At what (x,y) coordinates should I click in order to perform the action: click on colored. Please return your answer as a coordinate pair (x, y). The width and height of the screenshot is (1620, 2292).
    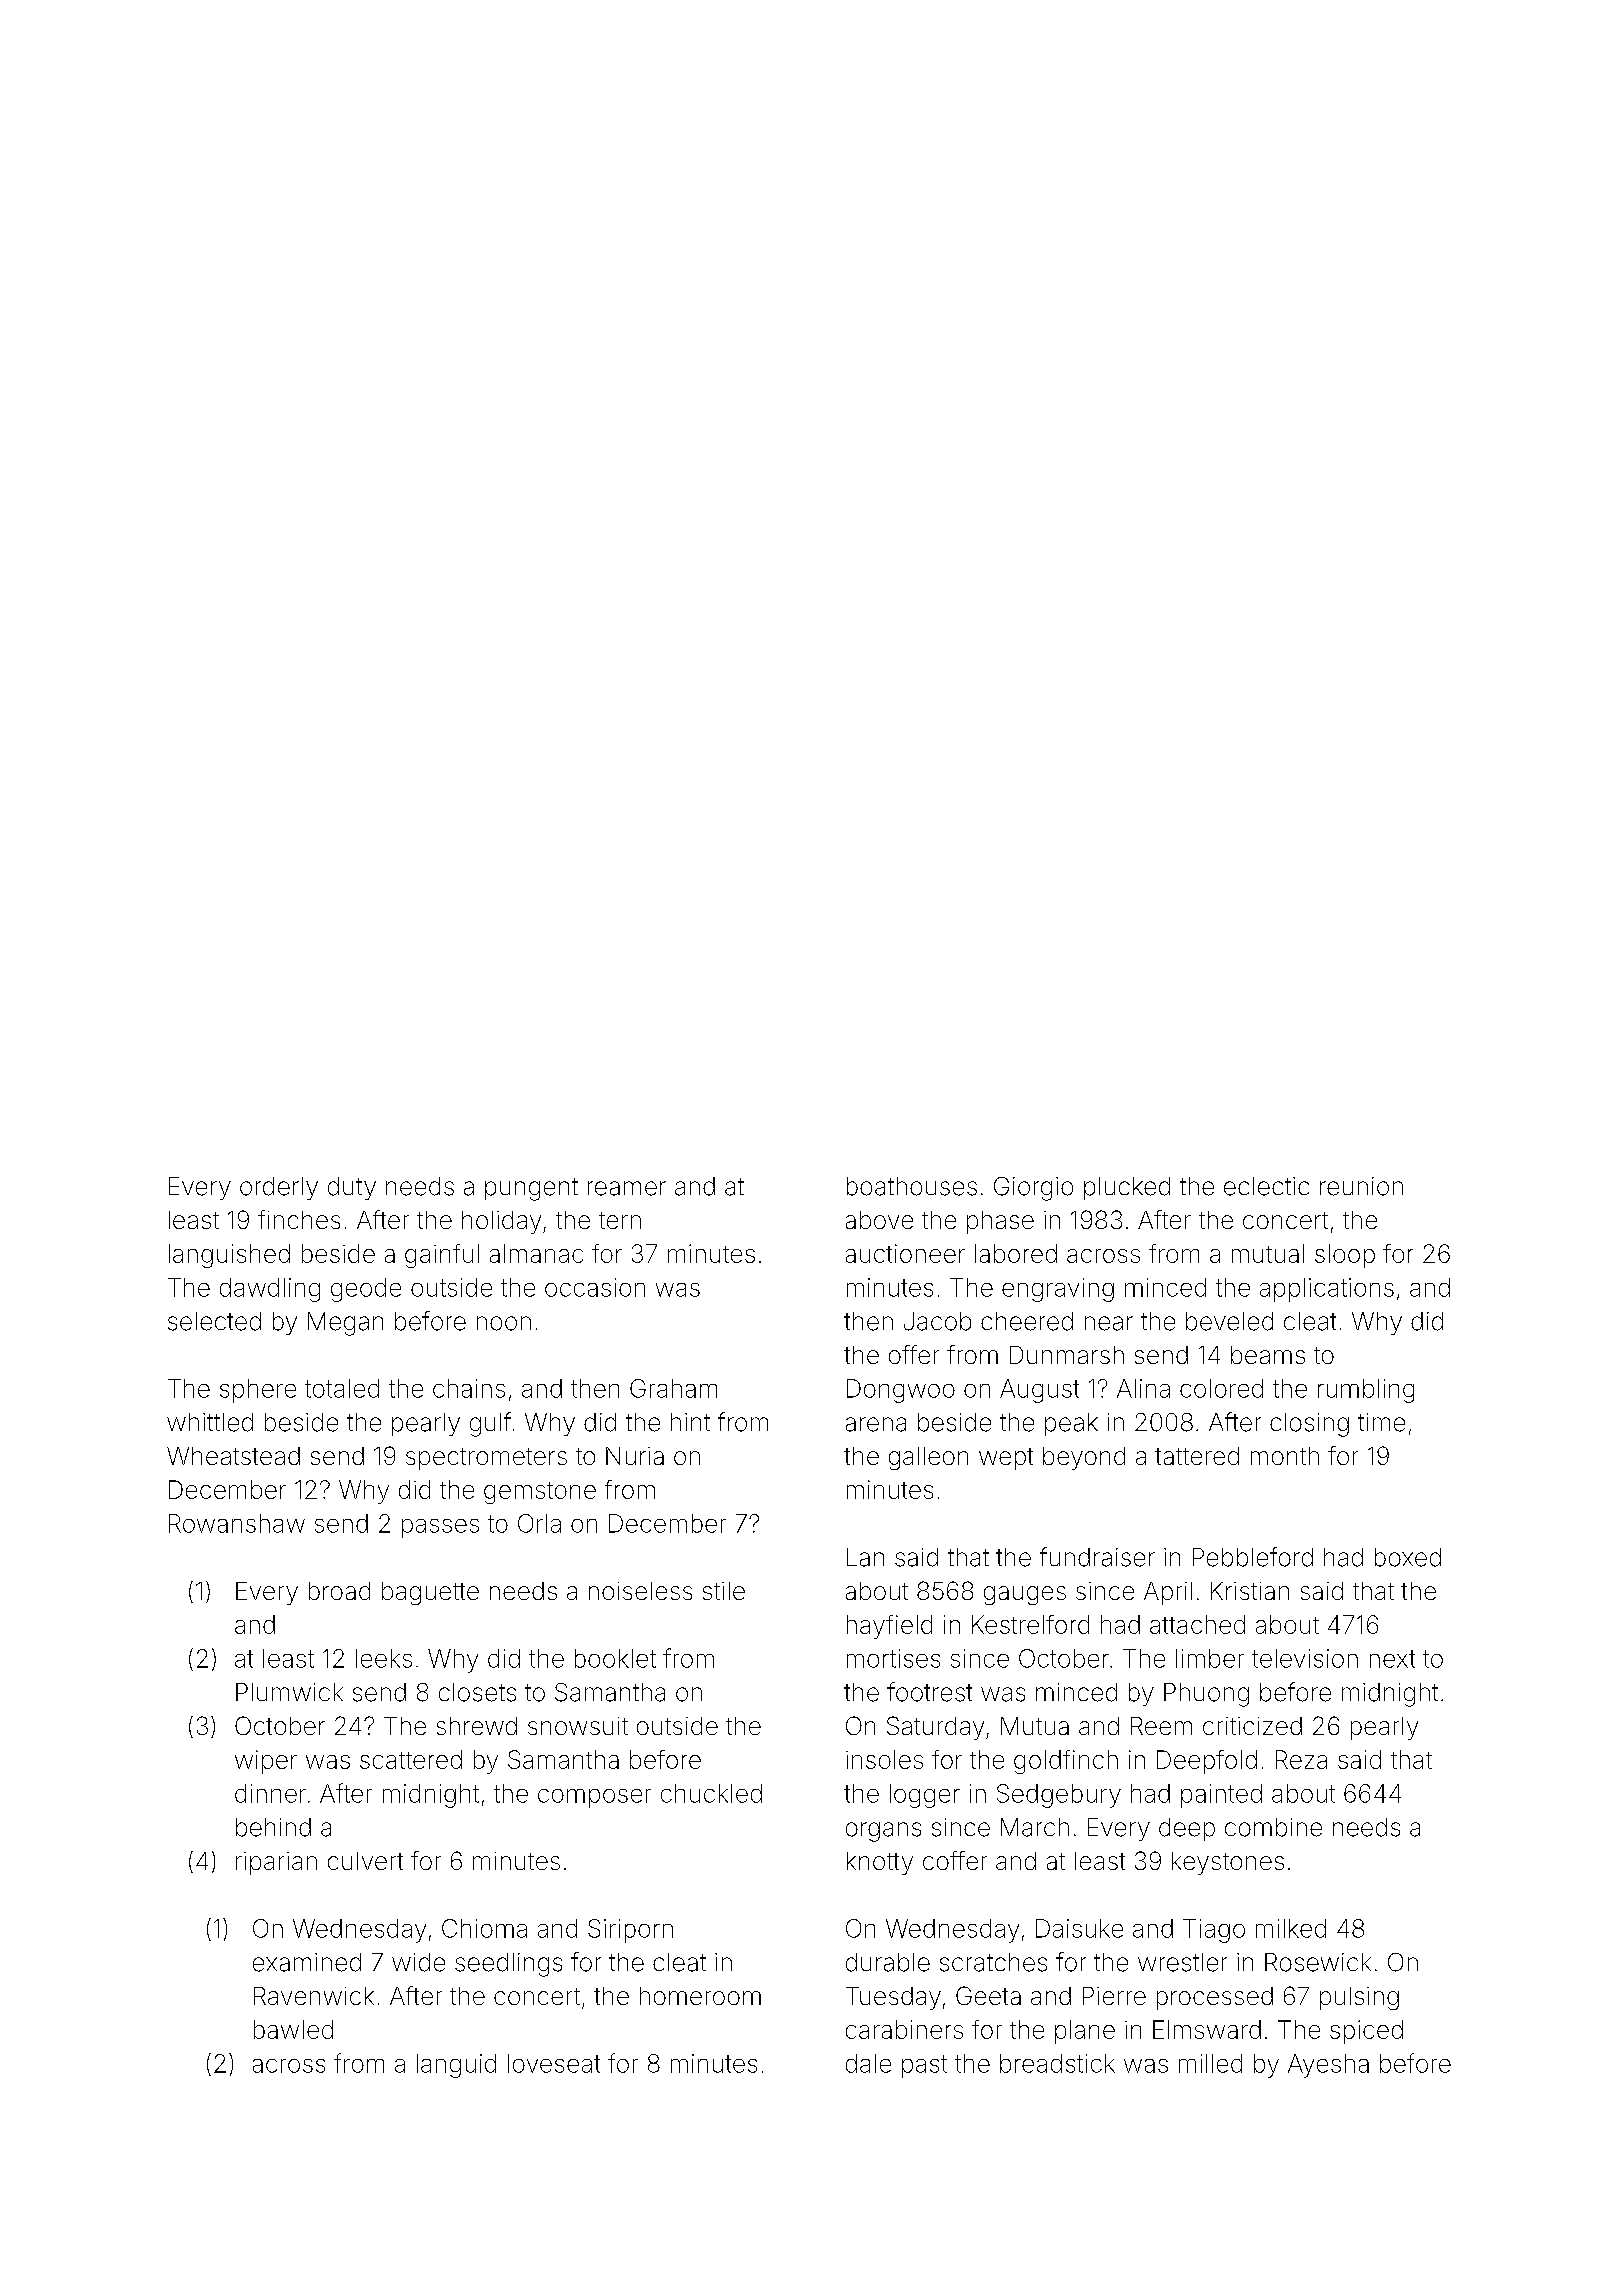
    Looking at the image, I should click on (1221, 1388).
